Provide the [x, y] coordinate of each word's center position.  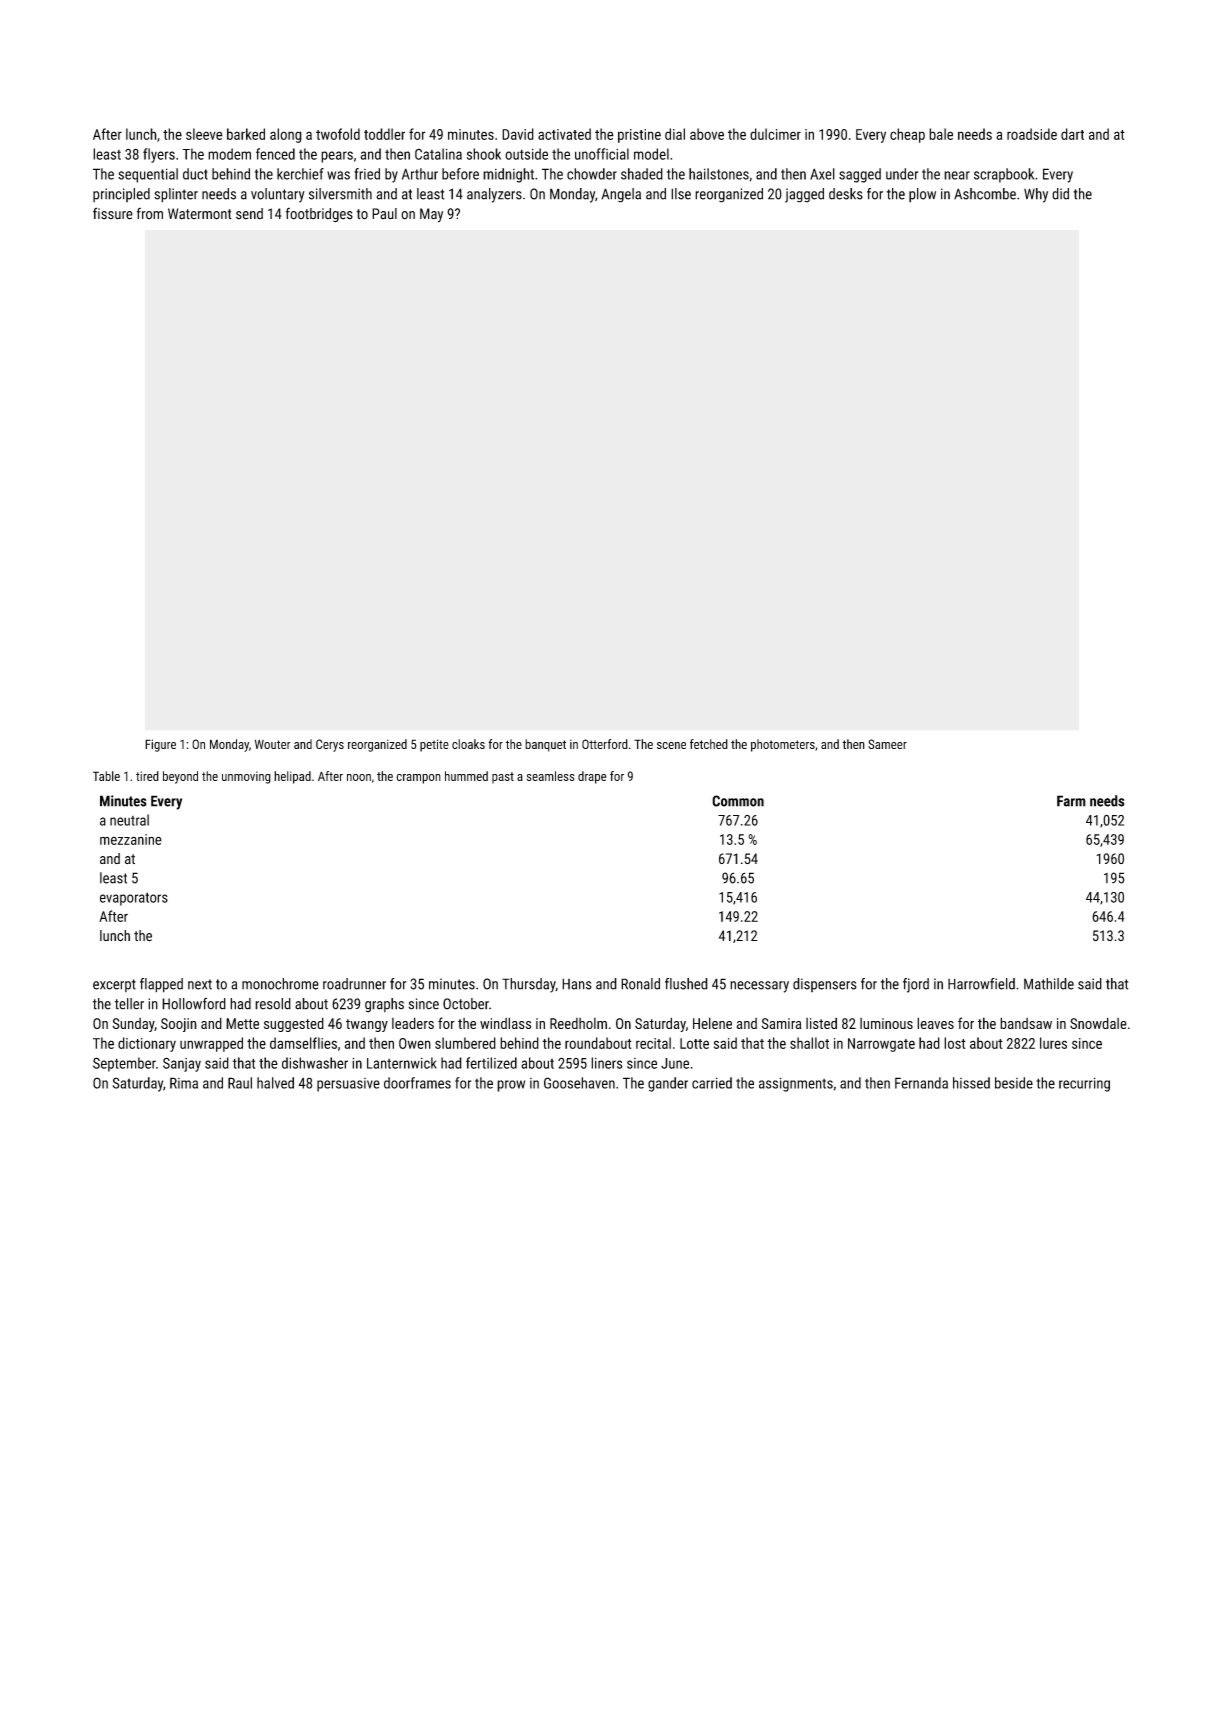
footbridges [319, 215]
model [651, 154]
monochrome [280, 984]
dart [1072, 134]
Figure [160, 745]
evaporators [134, 899]
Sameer [887, 744]
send [249, 214]
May [431, 215]
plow [922, 195]
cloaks [468, 744]
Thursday [529, 985]
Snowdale [1098, 1023]
